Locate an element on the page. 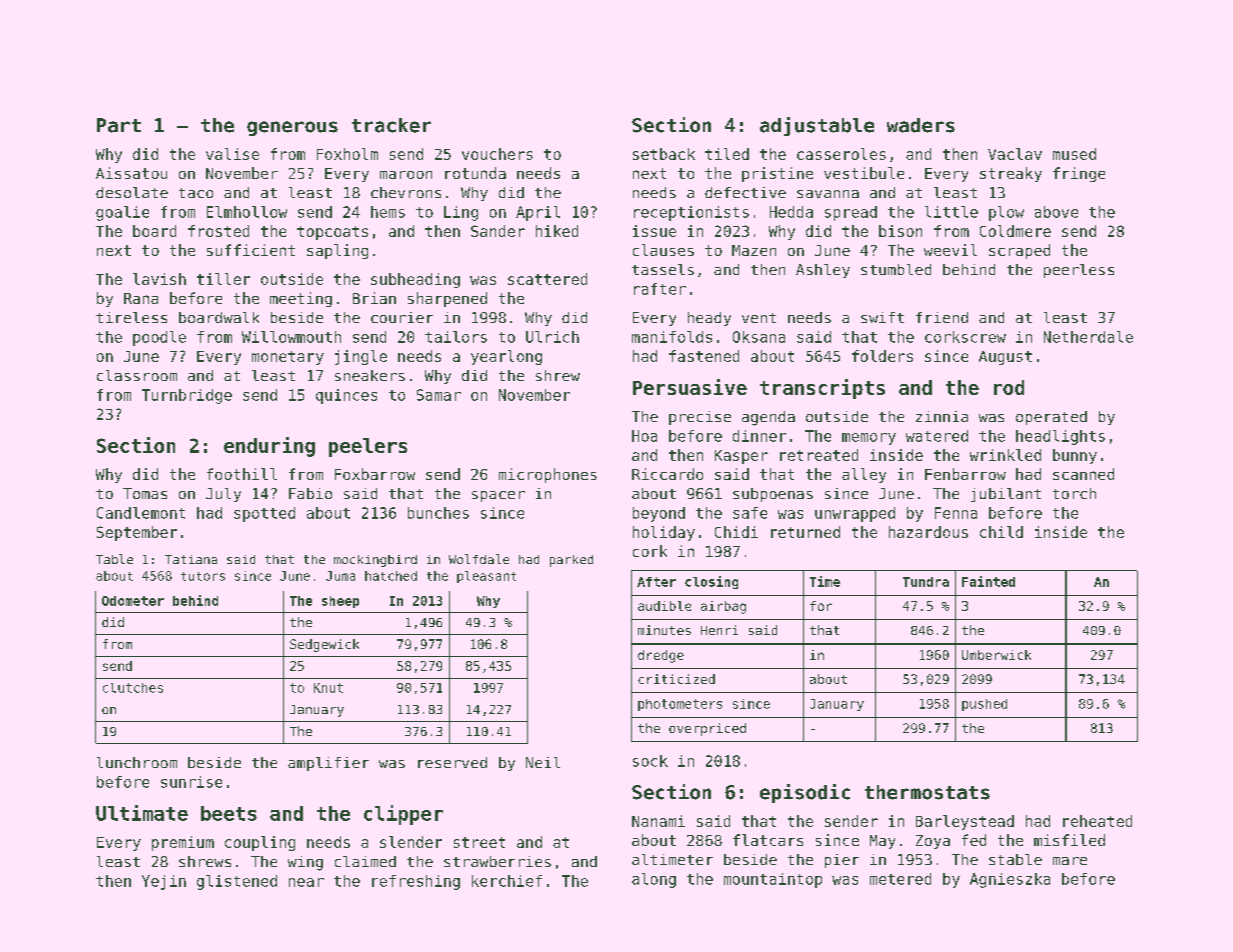  airbag is located at coordinates (723, 607).
